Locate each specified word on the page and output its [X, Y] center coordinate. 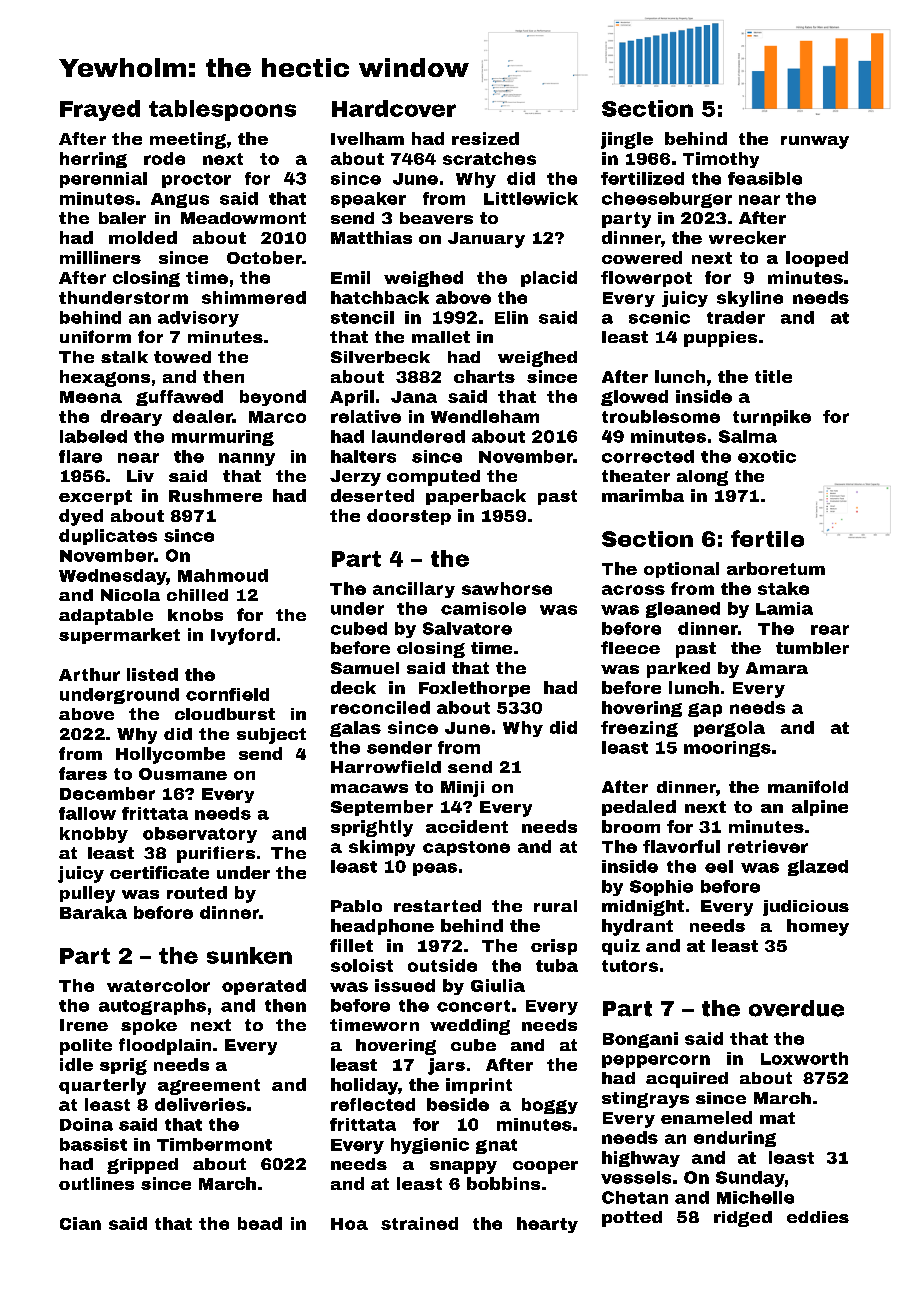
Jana [414, 397]
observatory [200, 835]
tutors [630, 966]
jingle [627, 140]
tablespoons [222, 110]
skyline [750, 299]
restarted [437, 906]
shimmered [254, 297]
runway [815, 142]
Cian [80, 1223]
